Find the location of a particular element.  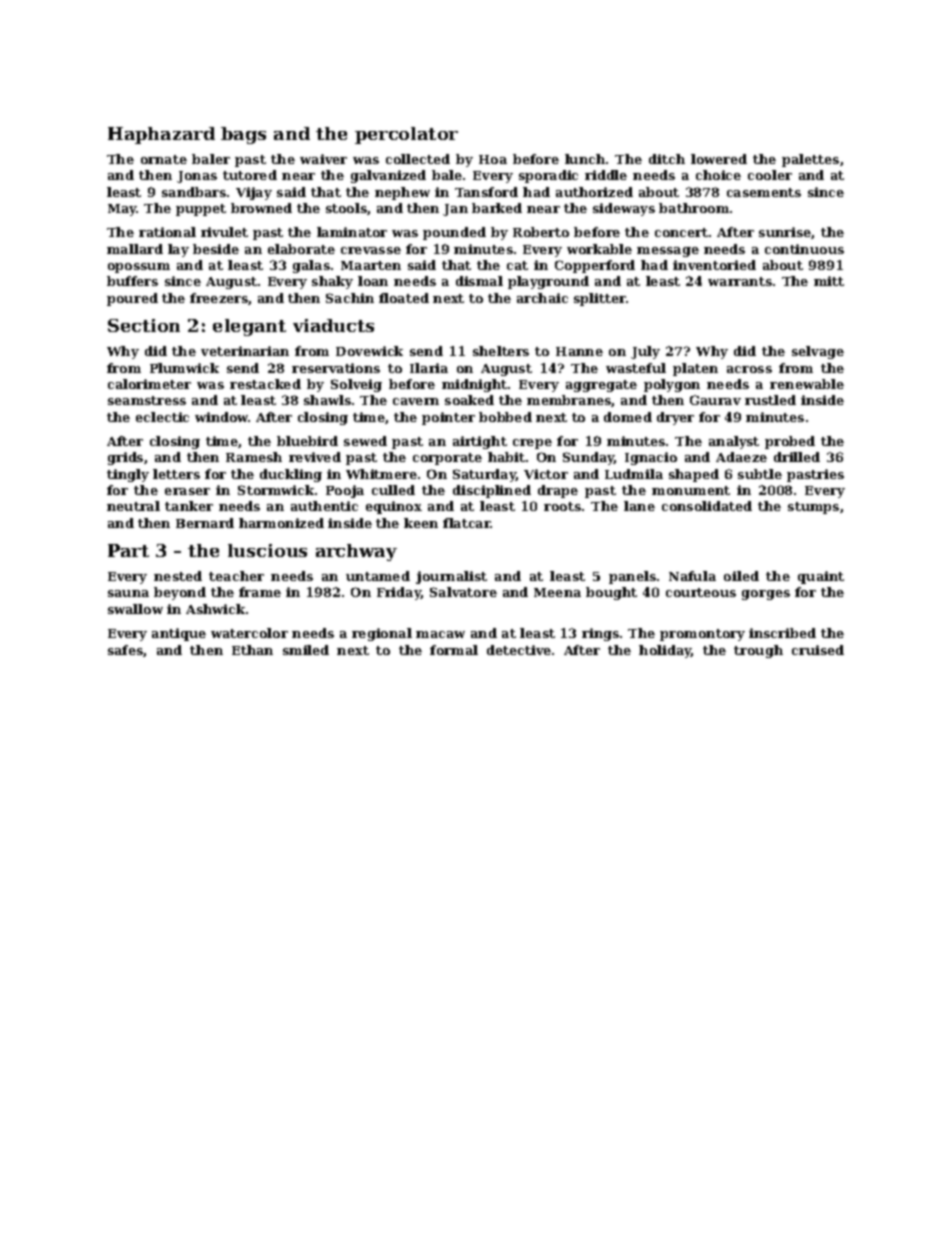

frame is located at coordinates (260, 592).
